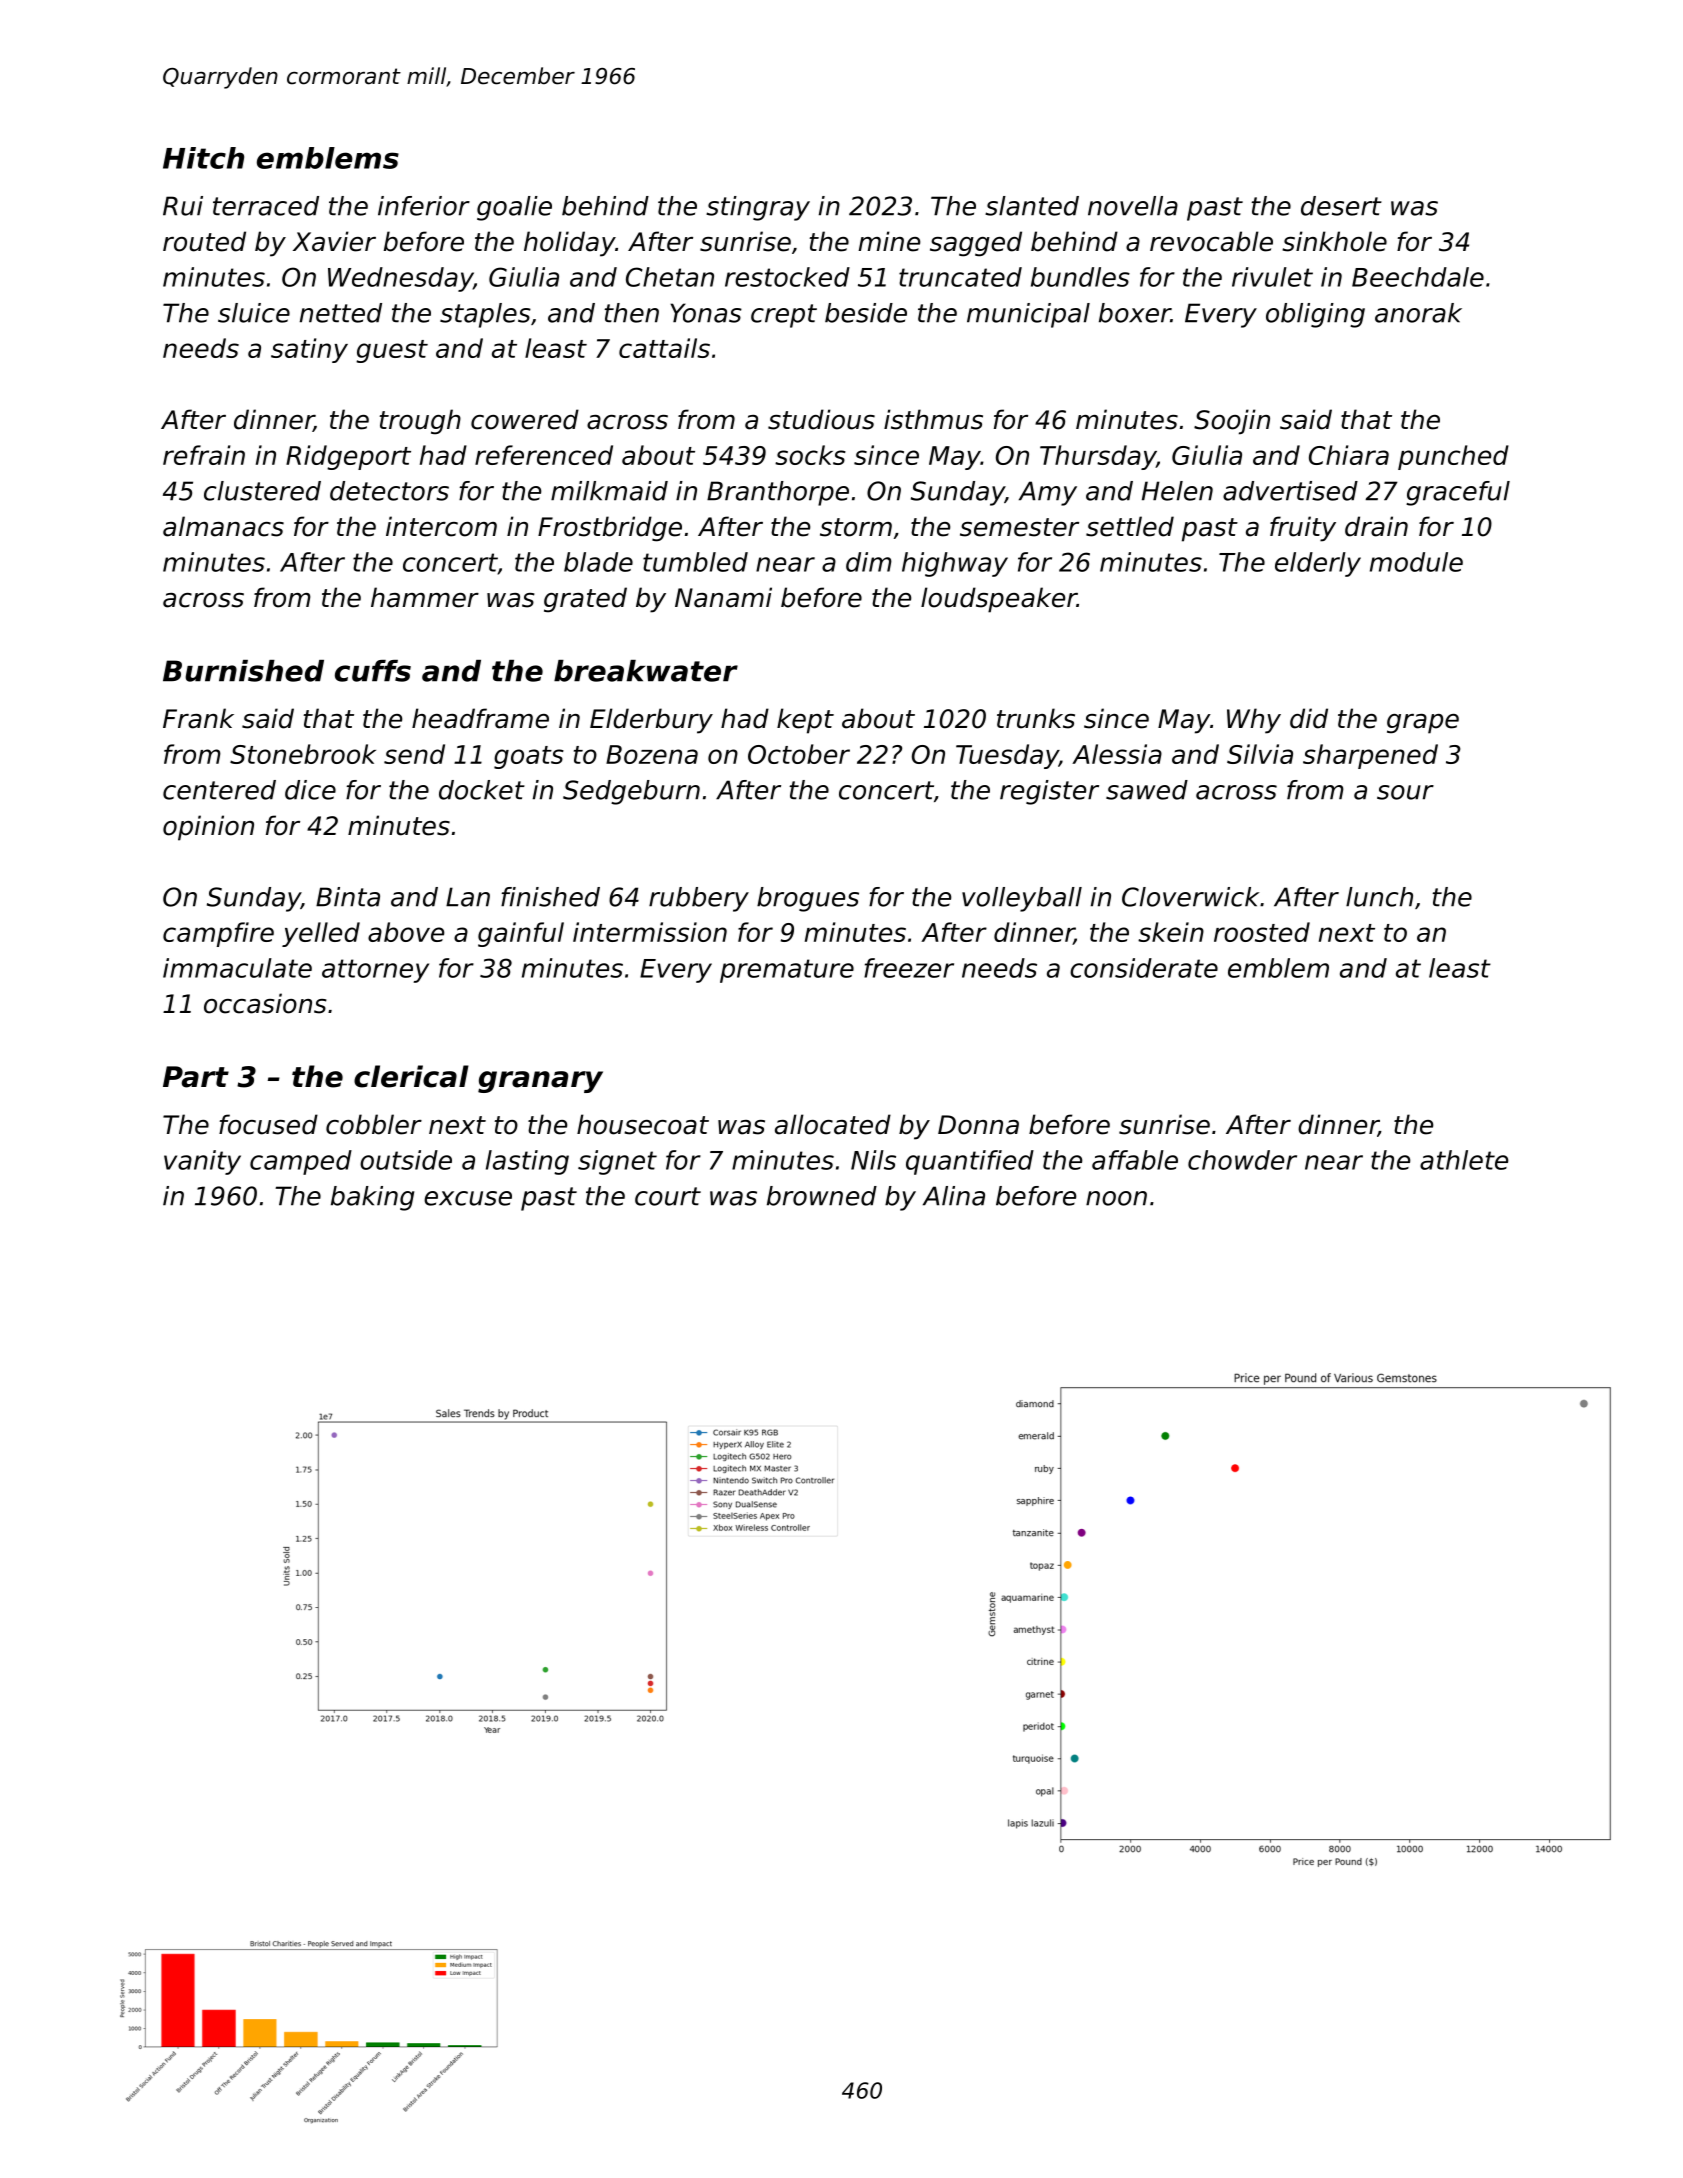 The height and width of the document is (2178, 1683). Describe the element at coordinates (411, 1076) in the document. I see `clerical` at that location.
